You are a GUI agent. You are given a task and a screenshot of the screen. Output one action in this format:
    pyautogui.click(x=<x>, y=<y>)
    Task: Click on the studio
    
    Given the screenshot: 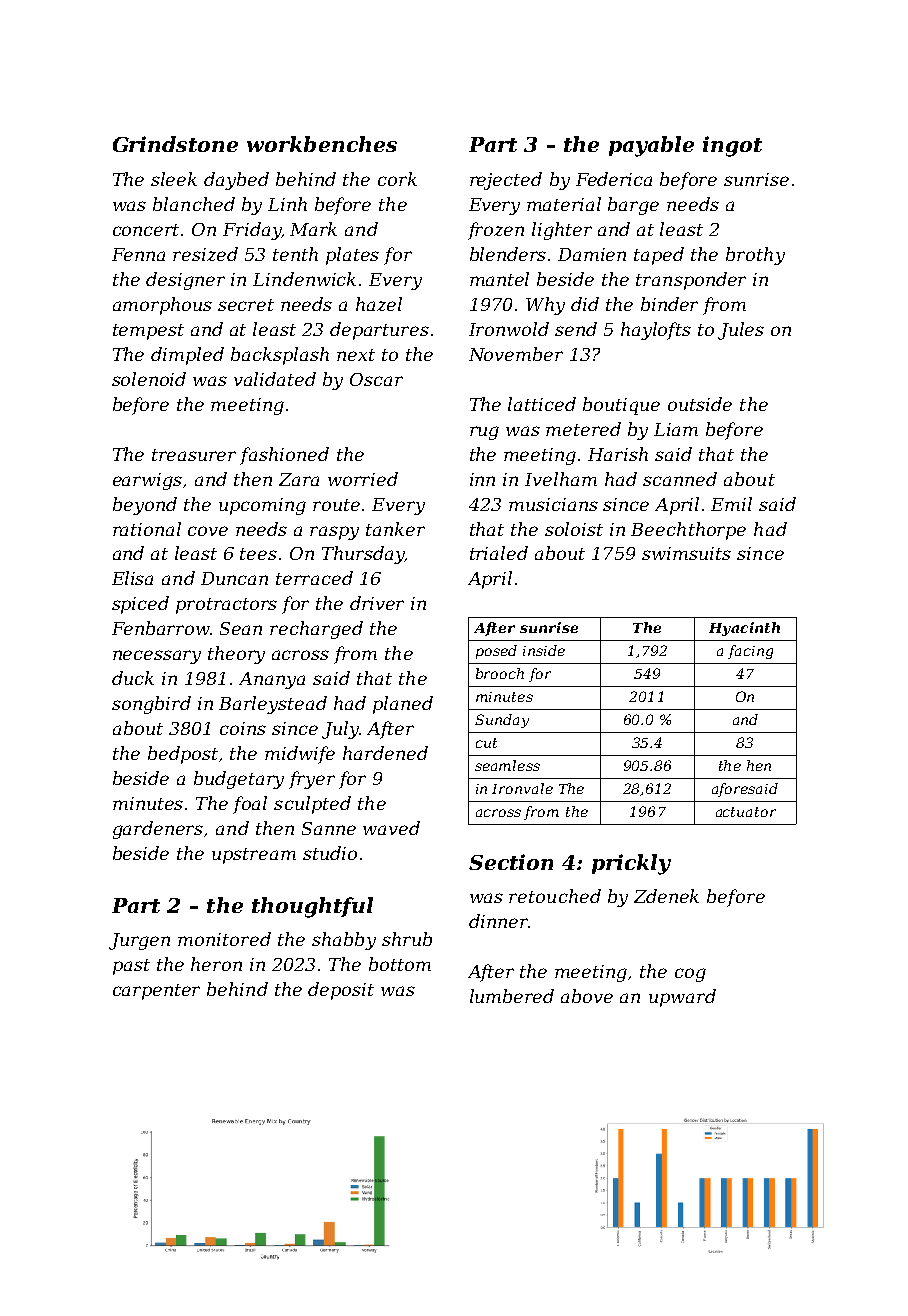 What is the action you would take?
    pyautogui.click(x=330, y=853)
